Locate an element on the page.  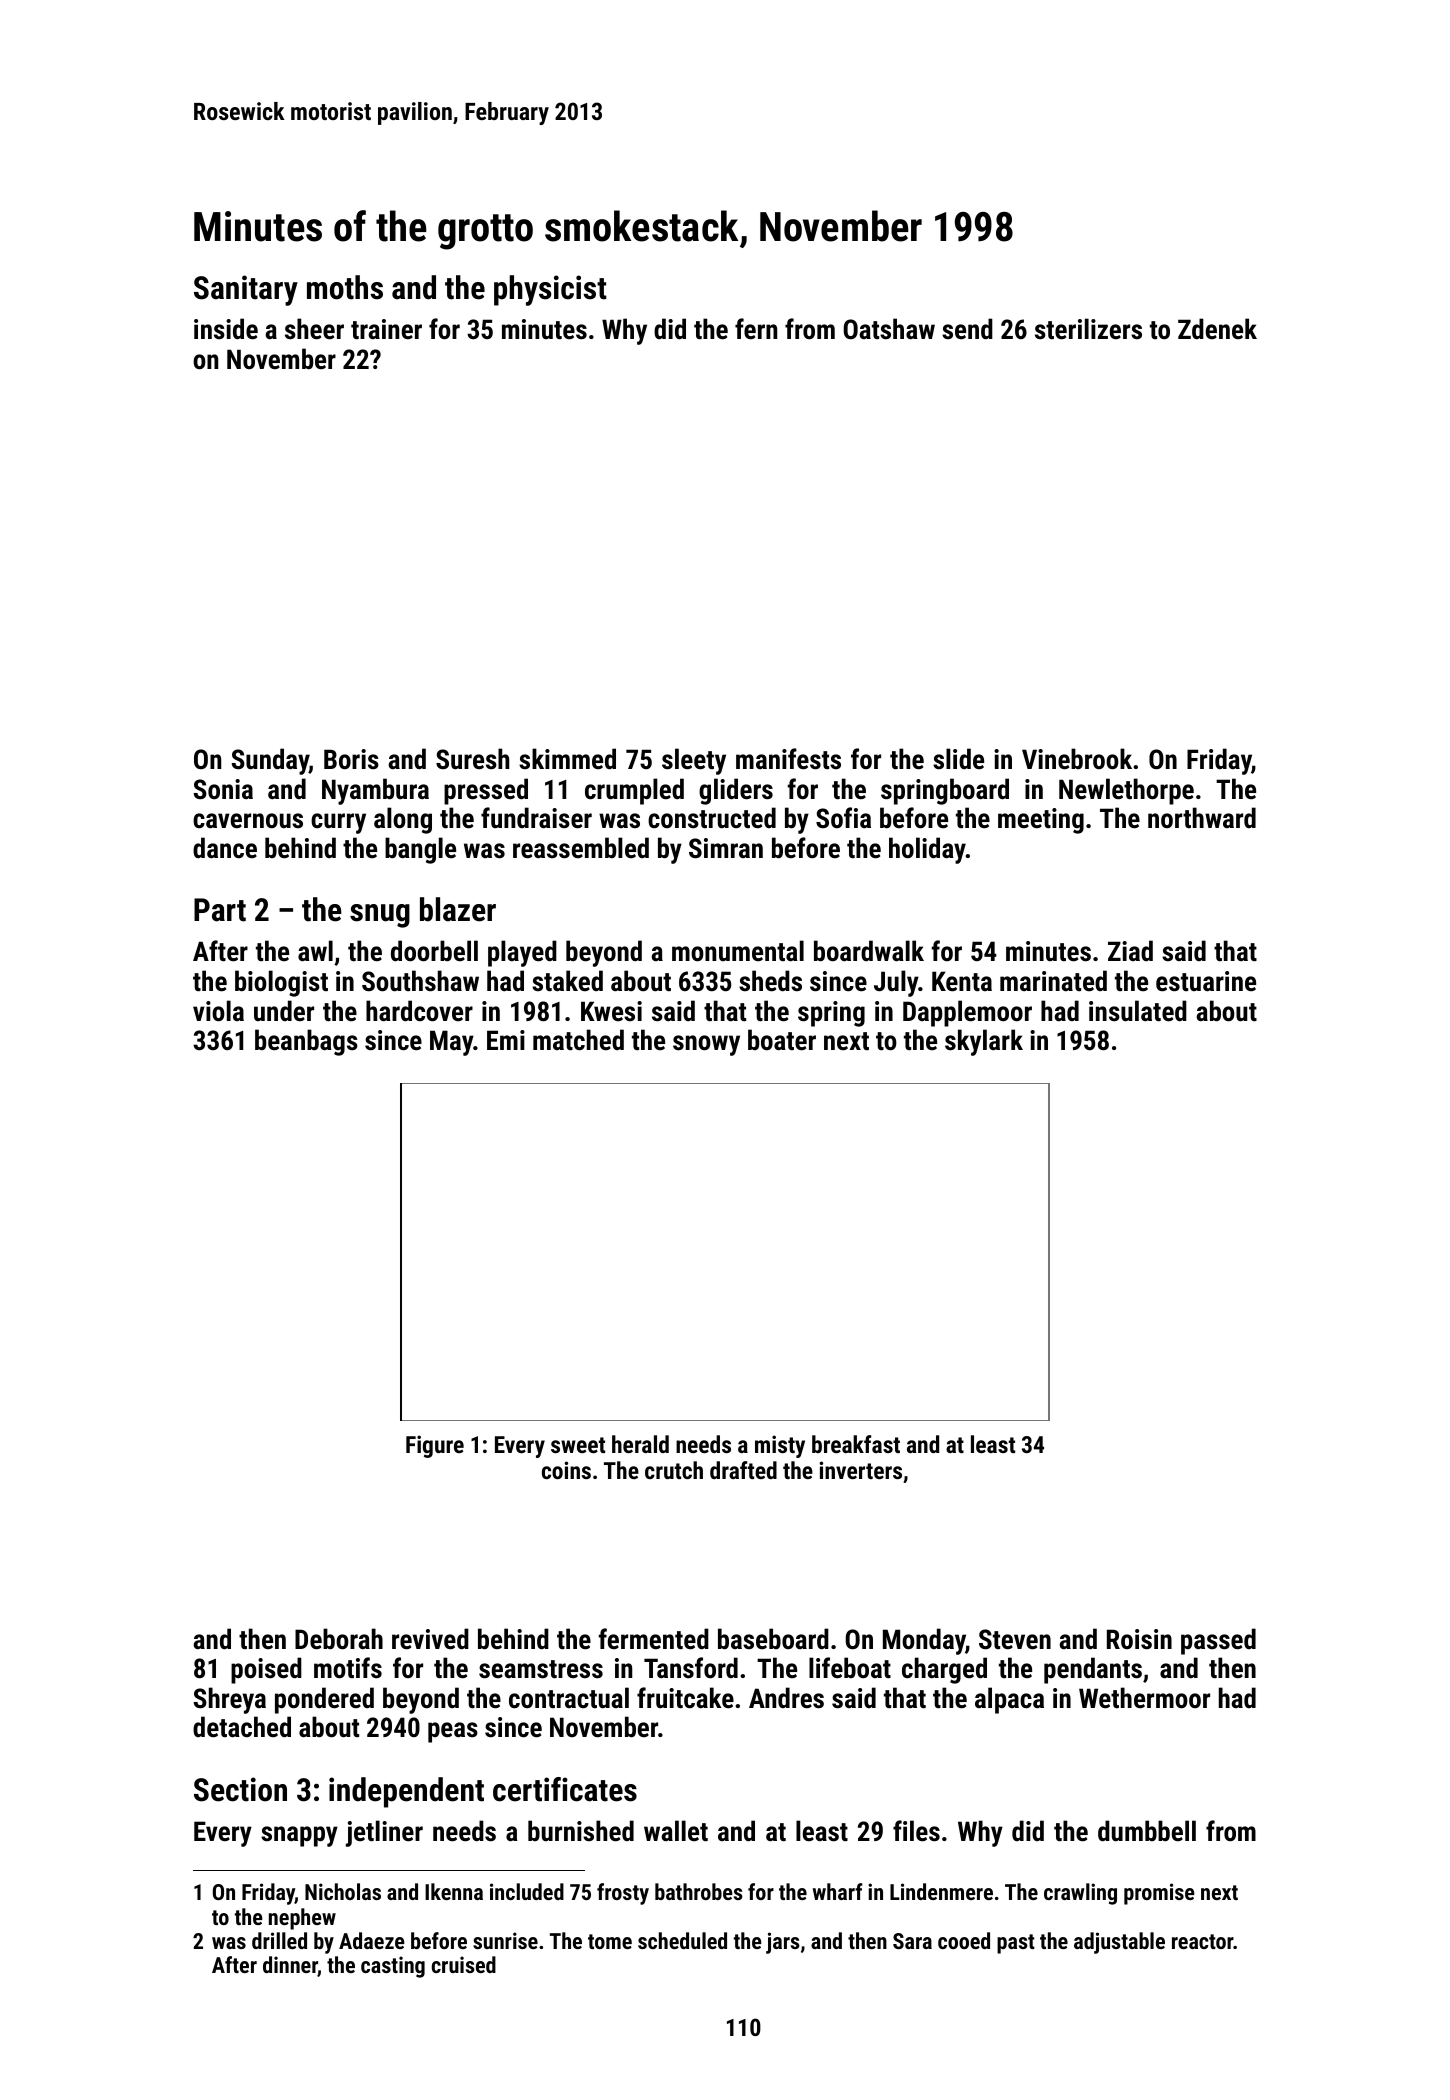
dinner is located at coordinates (290, 1966).
